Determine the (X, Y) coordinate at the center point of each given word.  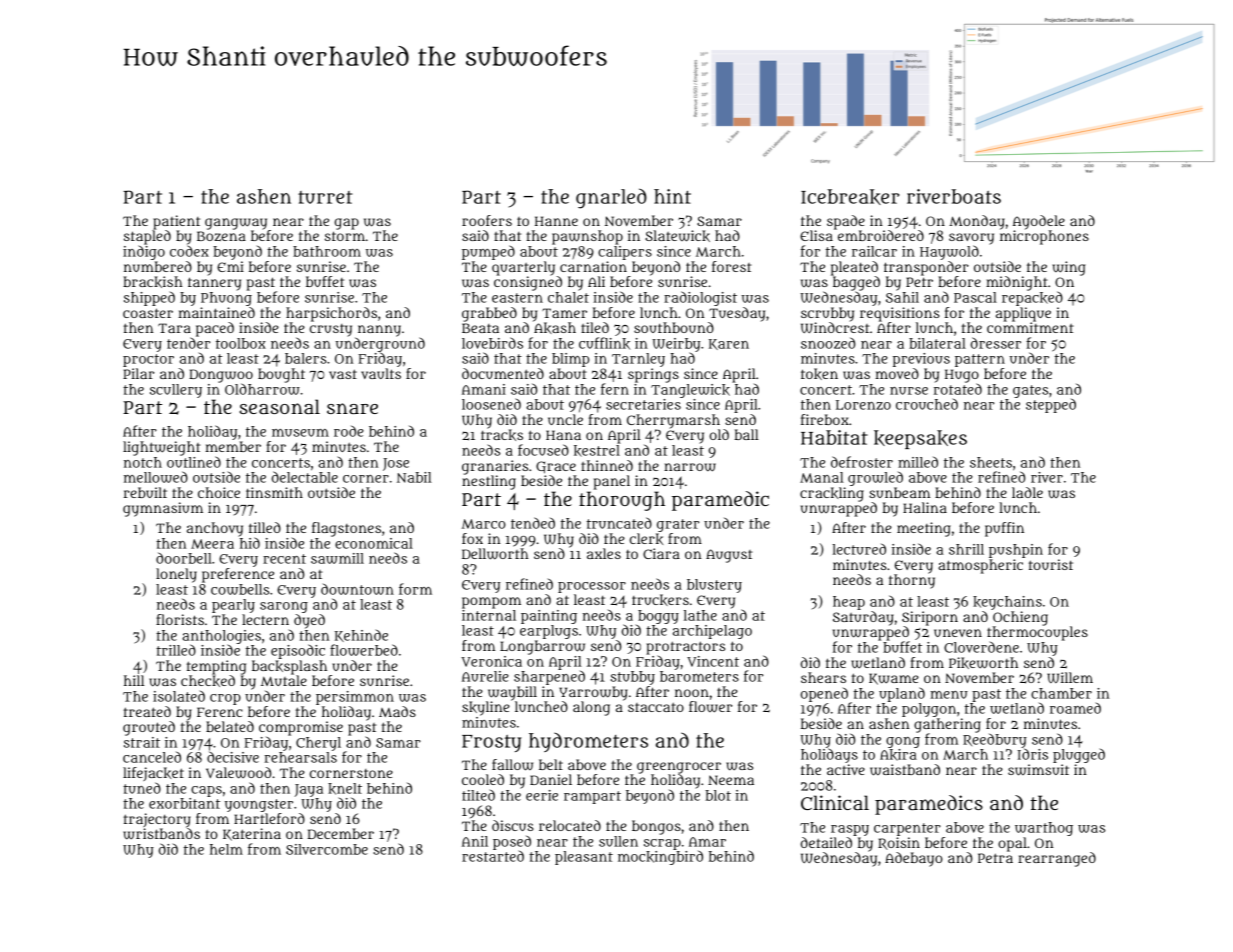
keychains (1007, 603)
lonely (176, 575)
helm (226, 849)
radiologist (700, 298)
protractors (685, 648)
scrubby (827, 314)
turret (325, 197)
